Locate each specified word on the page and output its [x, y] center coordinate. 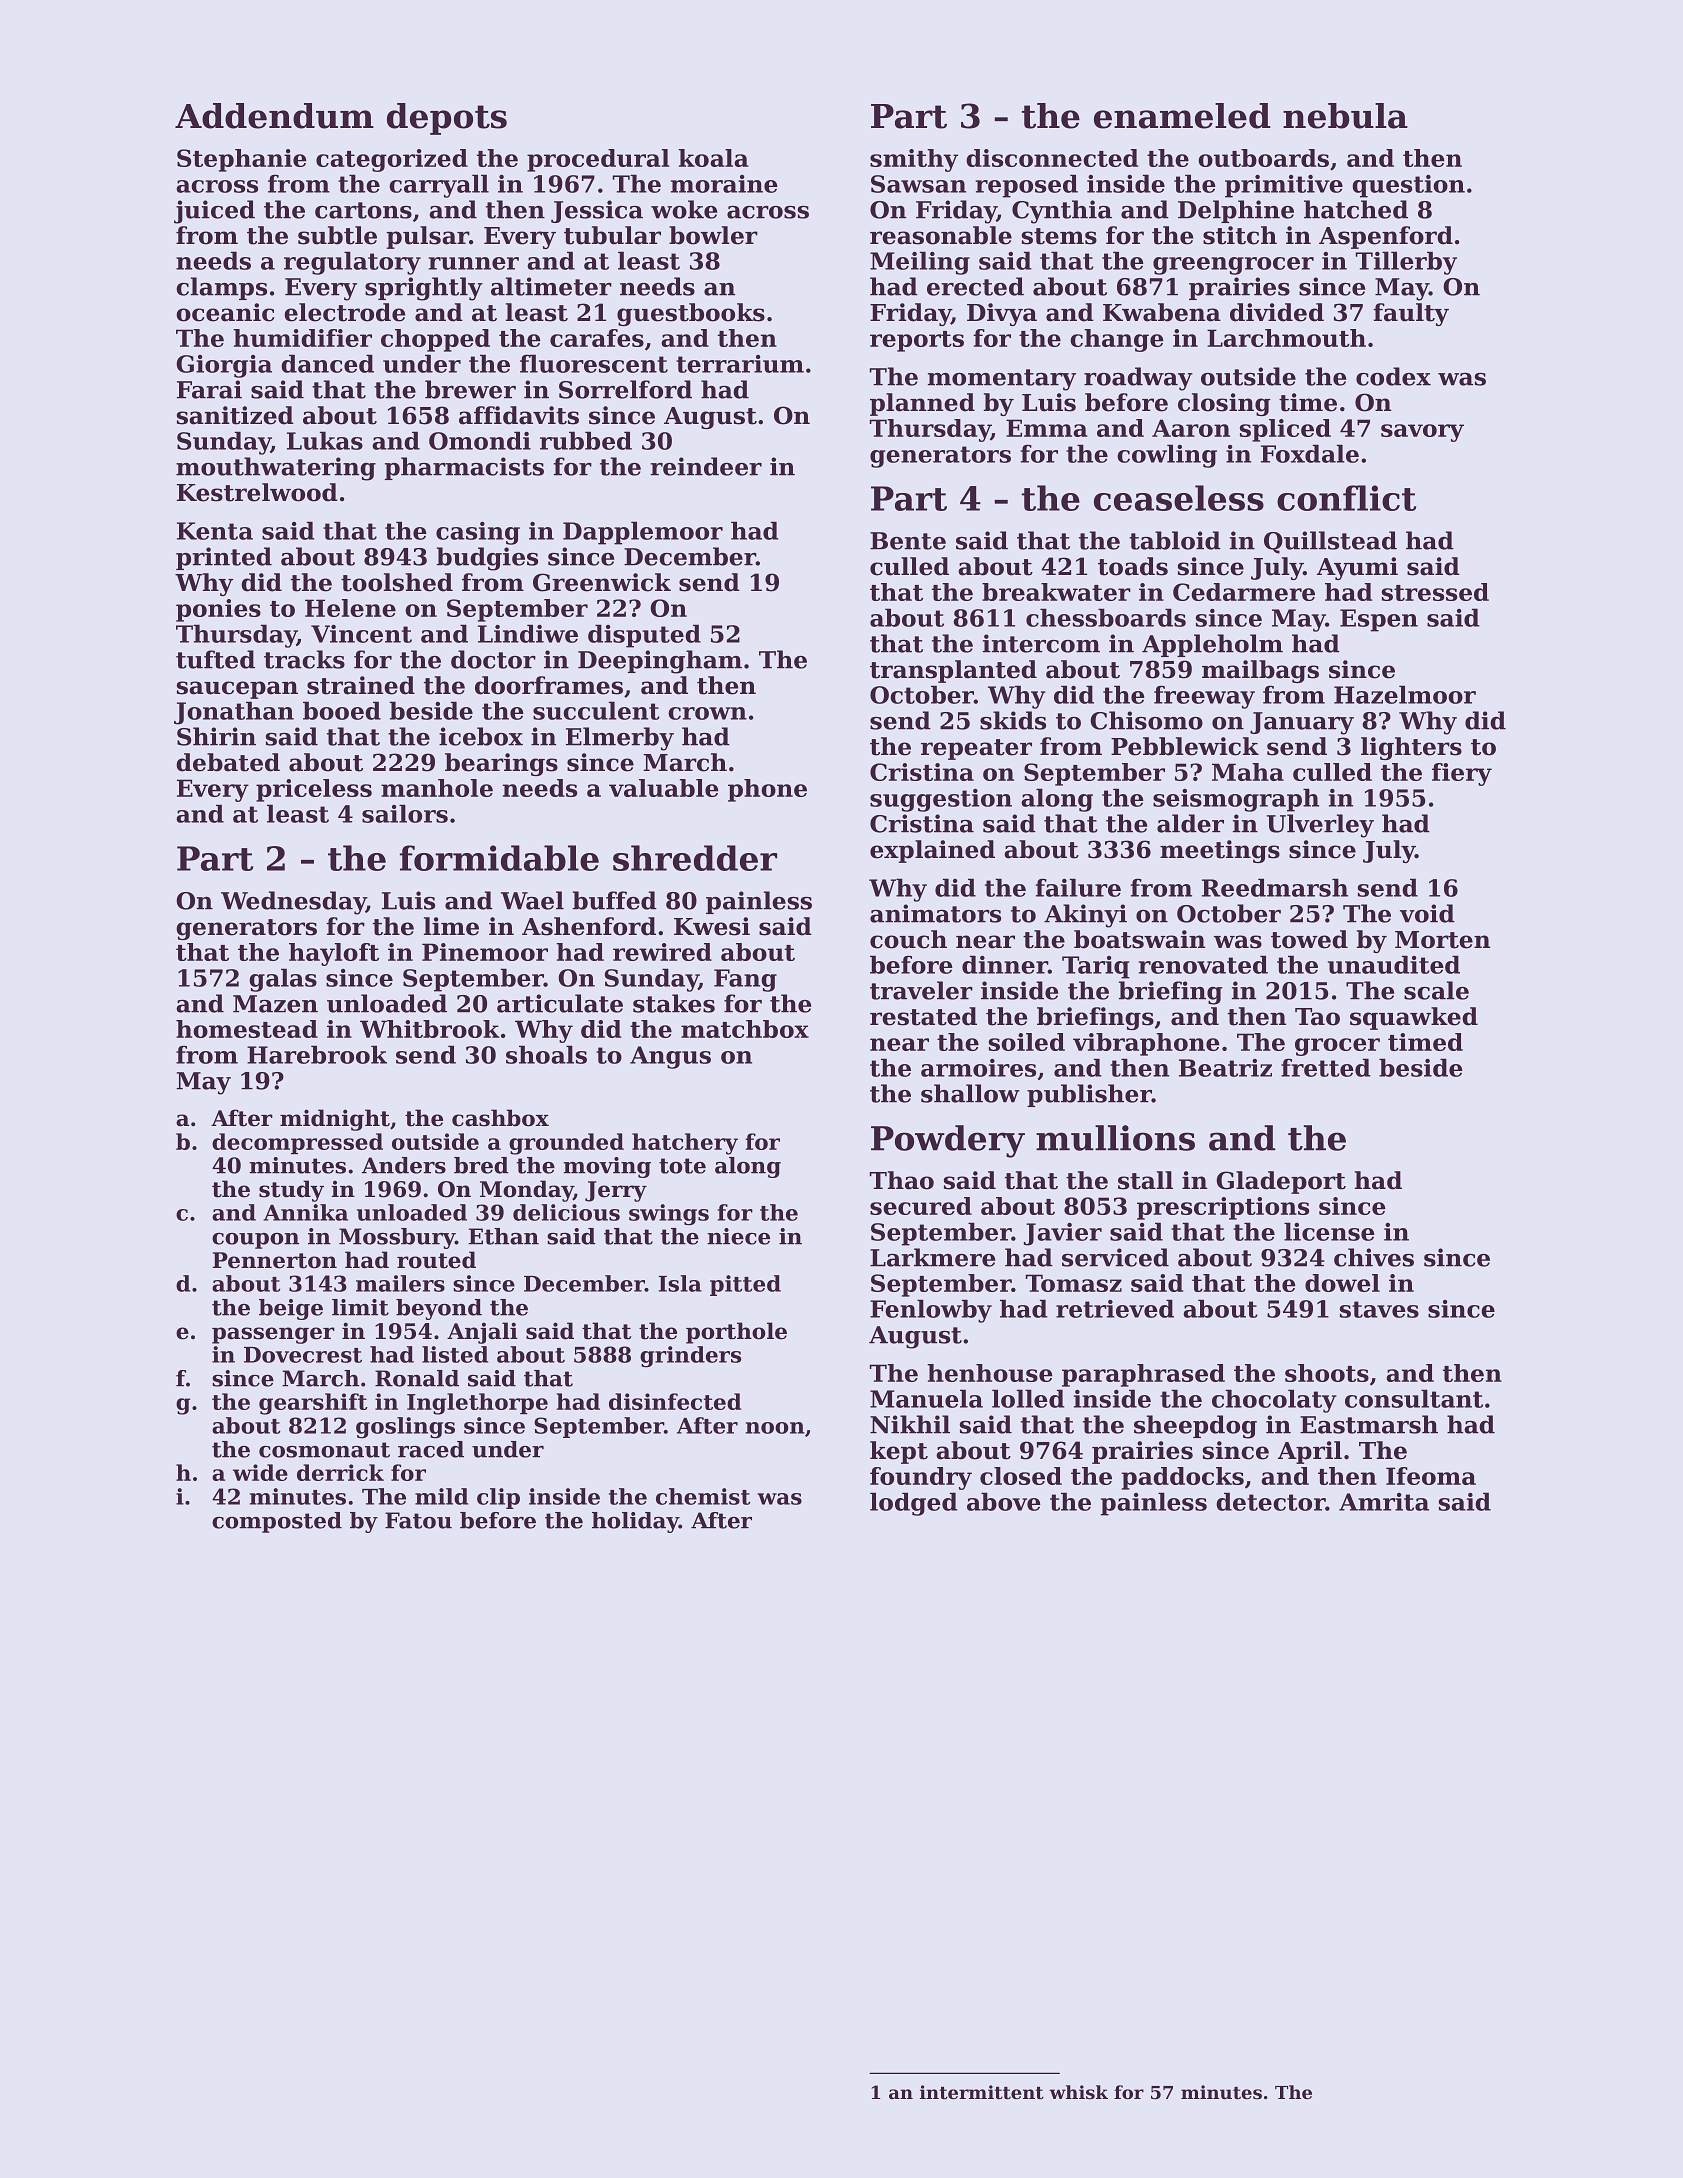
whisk [1078, 2092]
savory [1422, 433]
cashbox [500, 1118]
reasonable [941, 235]
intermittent [982, 2092]
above [1004, 1501]
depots [447, 119]
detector [1271, 1501]
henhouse [990, 1373]
